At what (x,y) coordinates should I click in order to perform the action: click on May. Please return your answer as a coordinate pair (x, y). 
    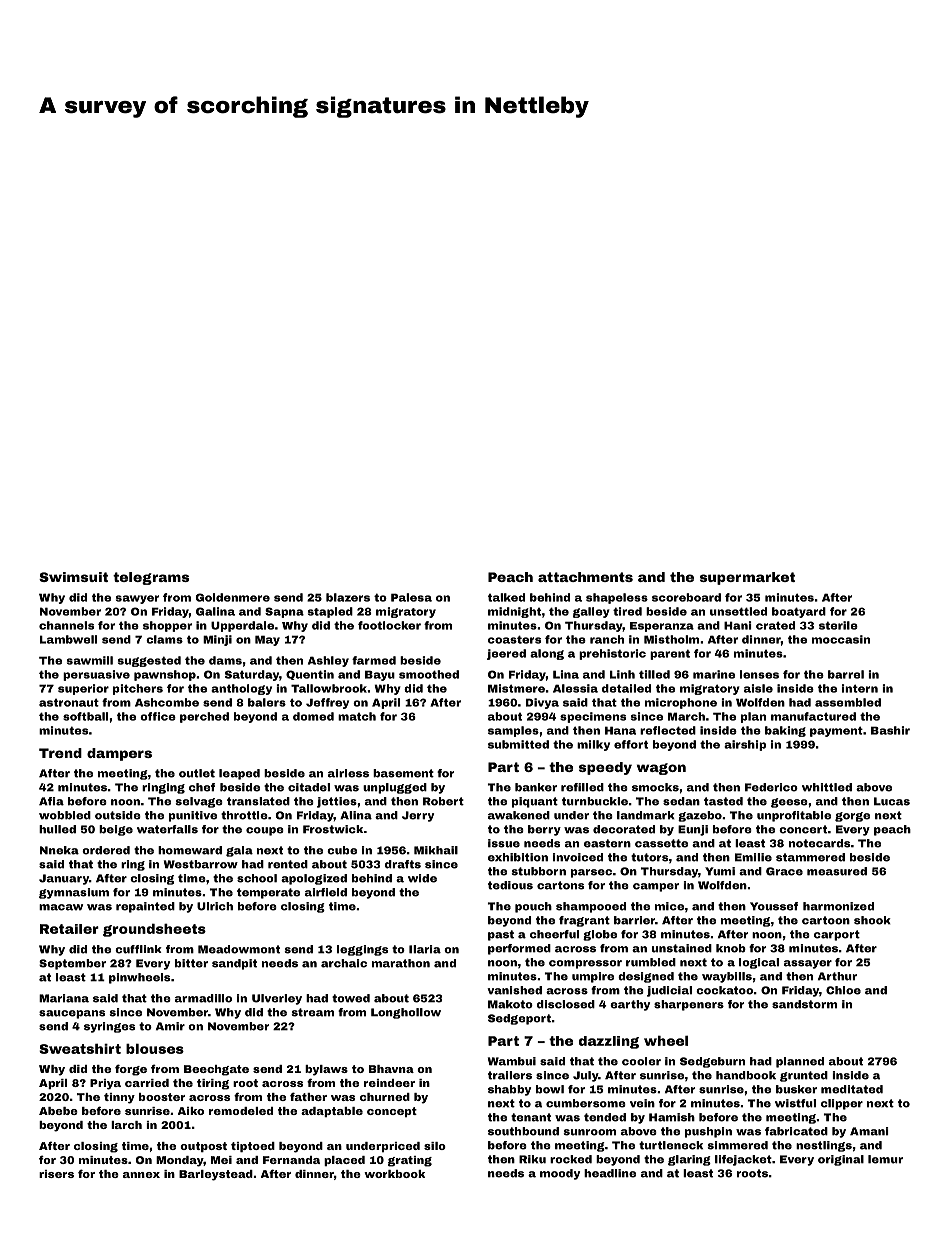
    Looking at the image, I should click on (267, 640).
